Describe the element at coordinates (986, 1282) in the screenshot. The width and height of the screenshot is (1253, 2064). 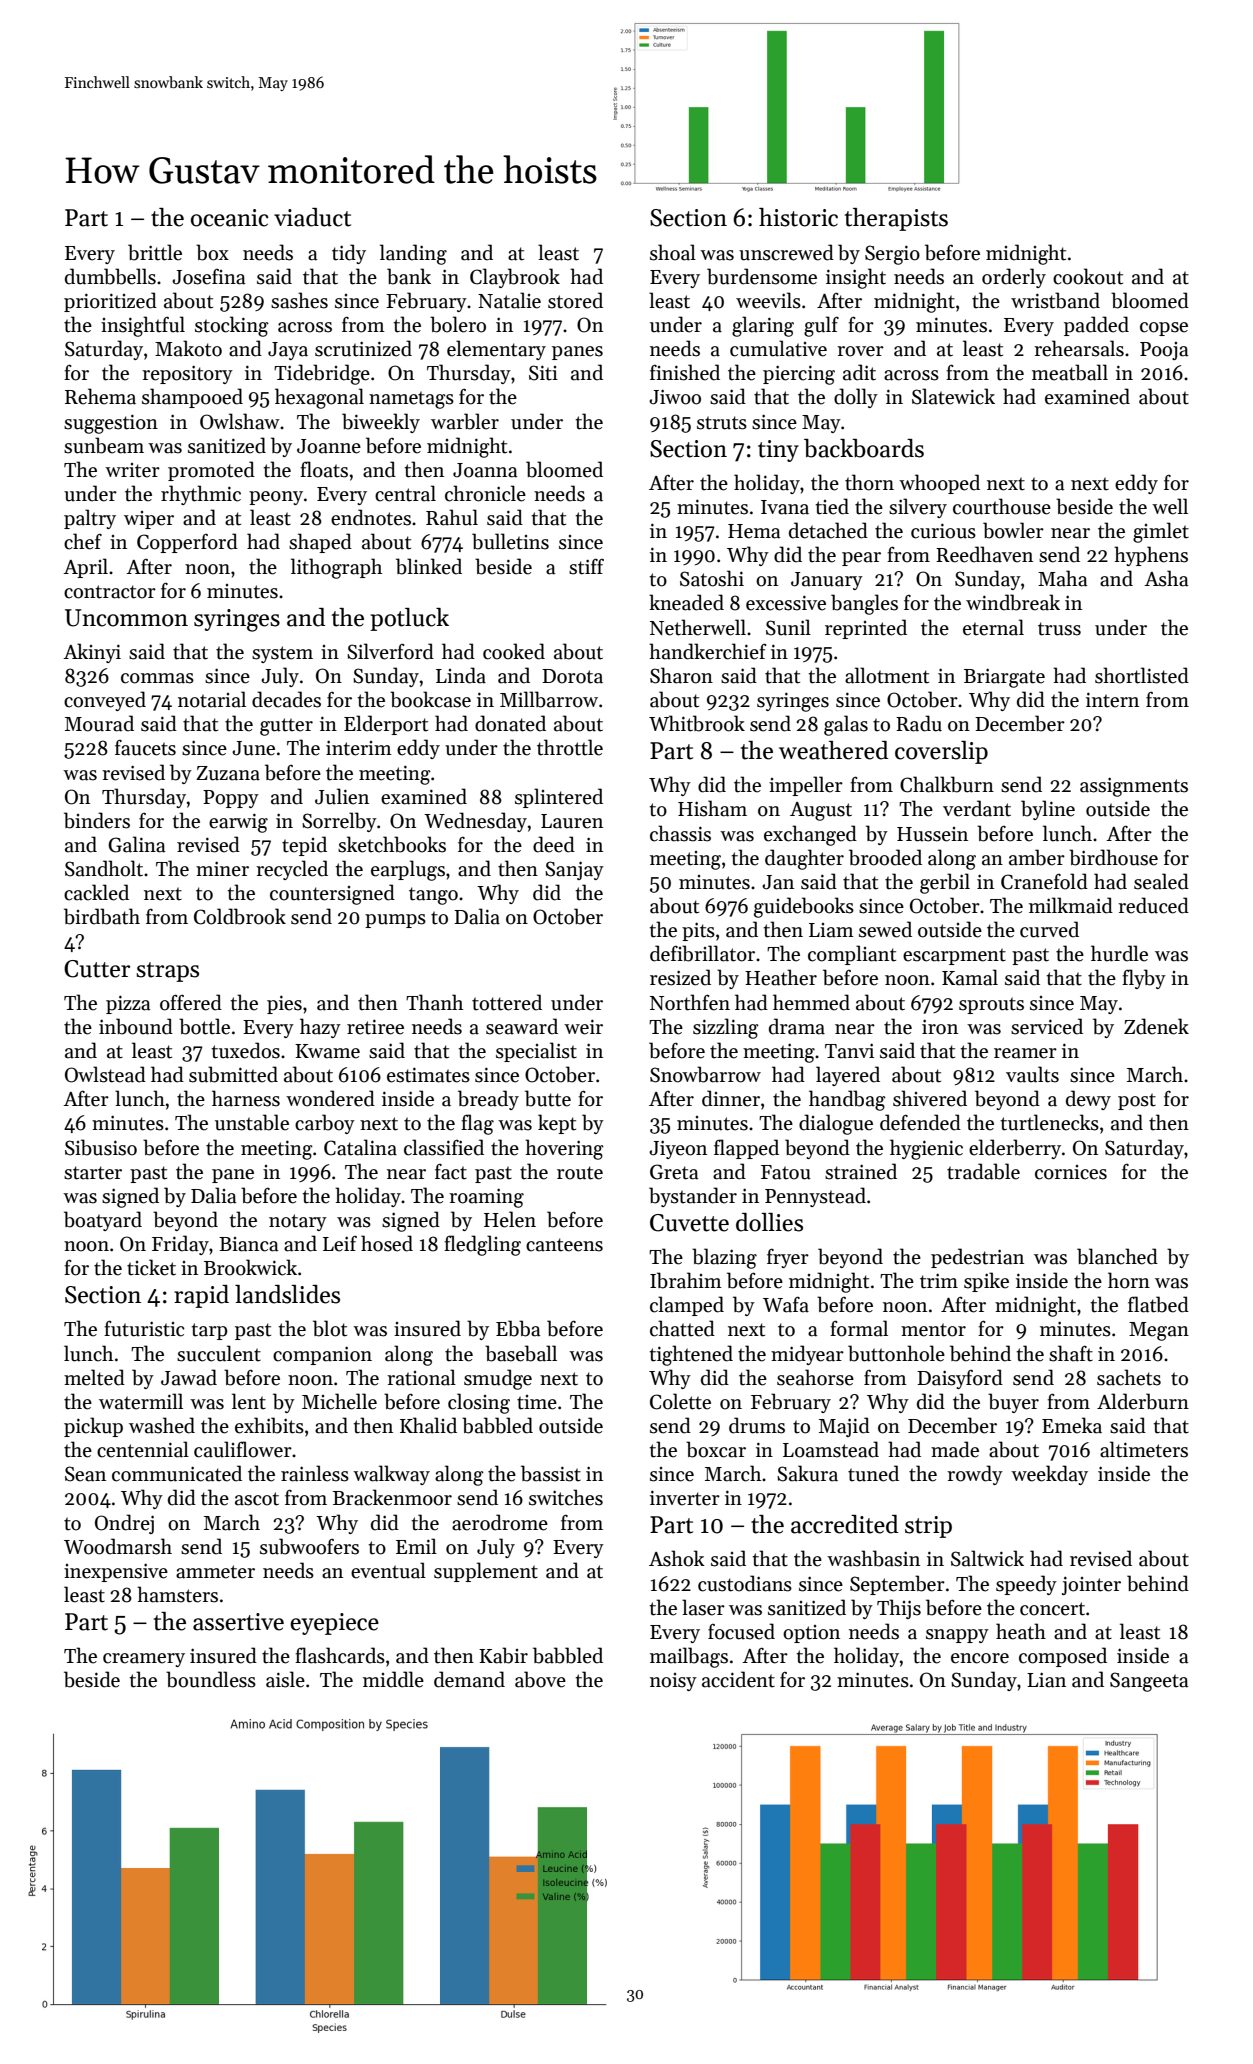
I see `spike` at that location.
